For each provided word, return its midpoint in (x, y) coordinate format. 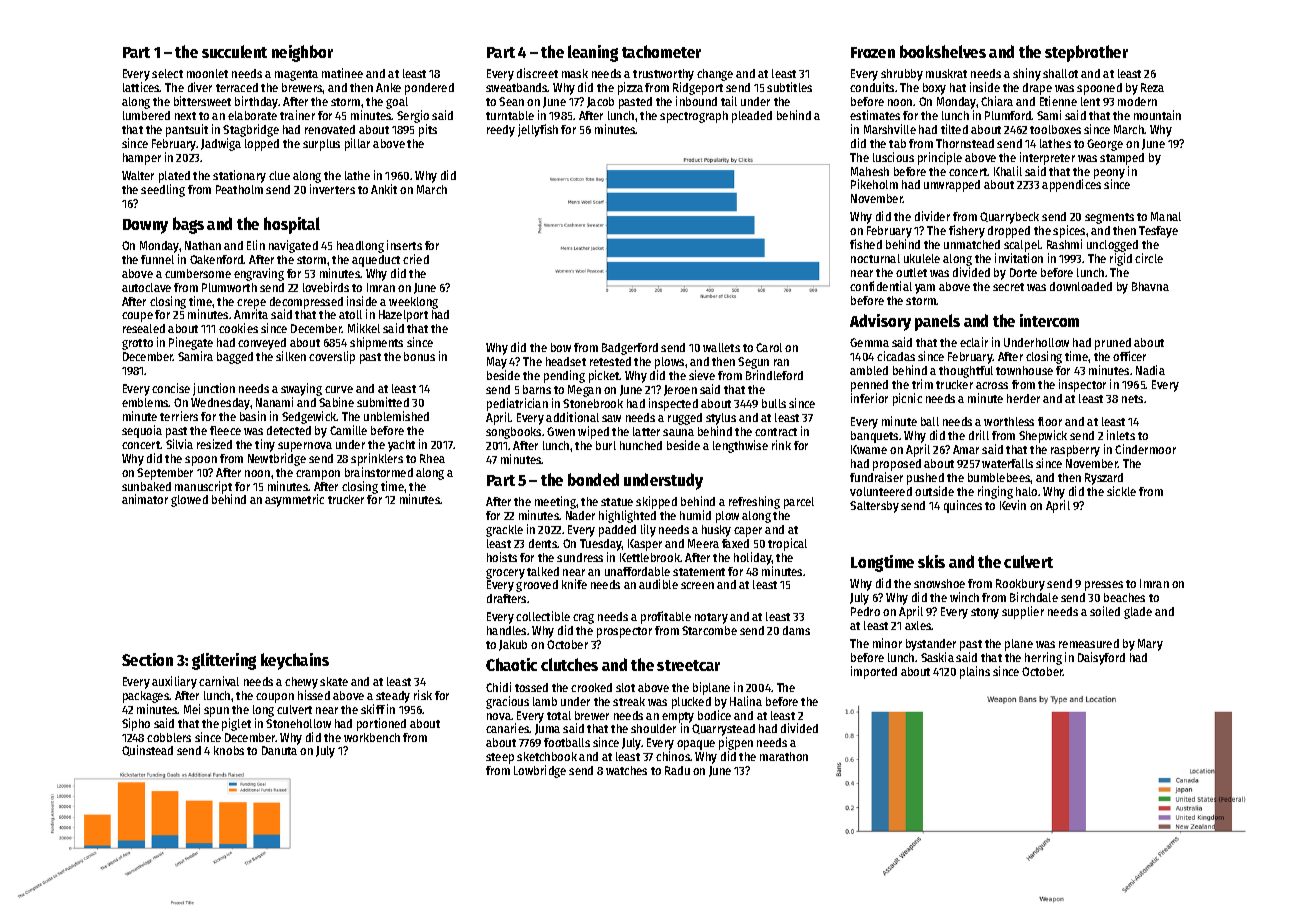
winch (964, 597)
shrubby (902, 75)
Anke (388, 87)
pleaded (752, 117)
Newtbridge (277, 459)
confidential (881, 286)
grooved (537, 586)
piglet (236, 724)
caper (748, 532)
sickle (1121, 491)
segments (1109, 218)
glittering (224, 661)
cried (416, 259)
